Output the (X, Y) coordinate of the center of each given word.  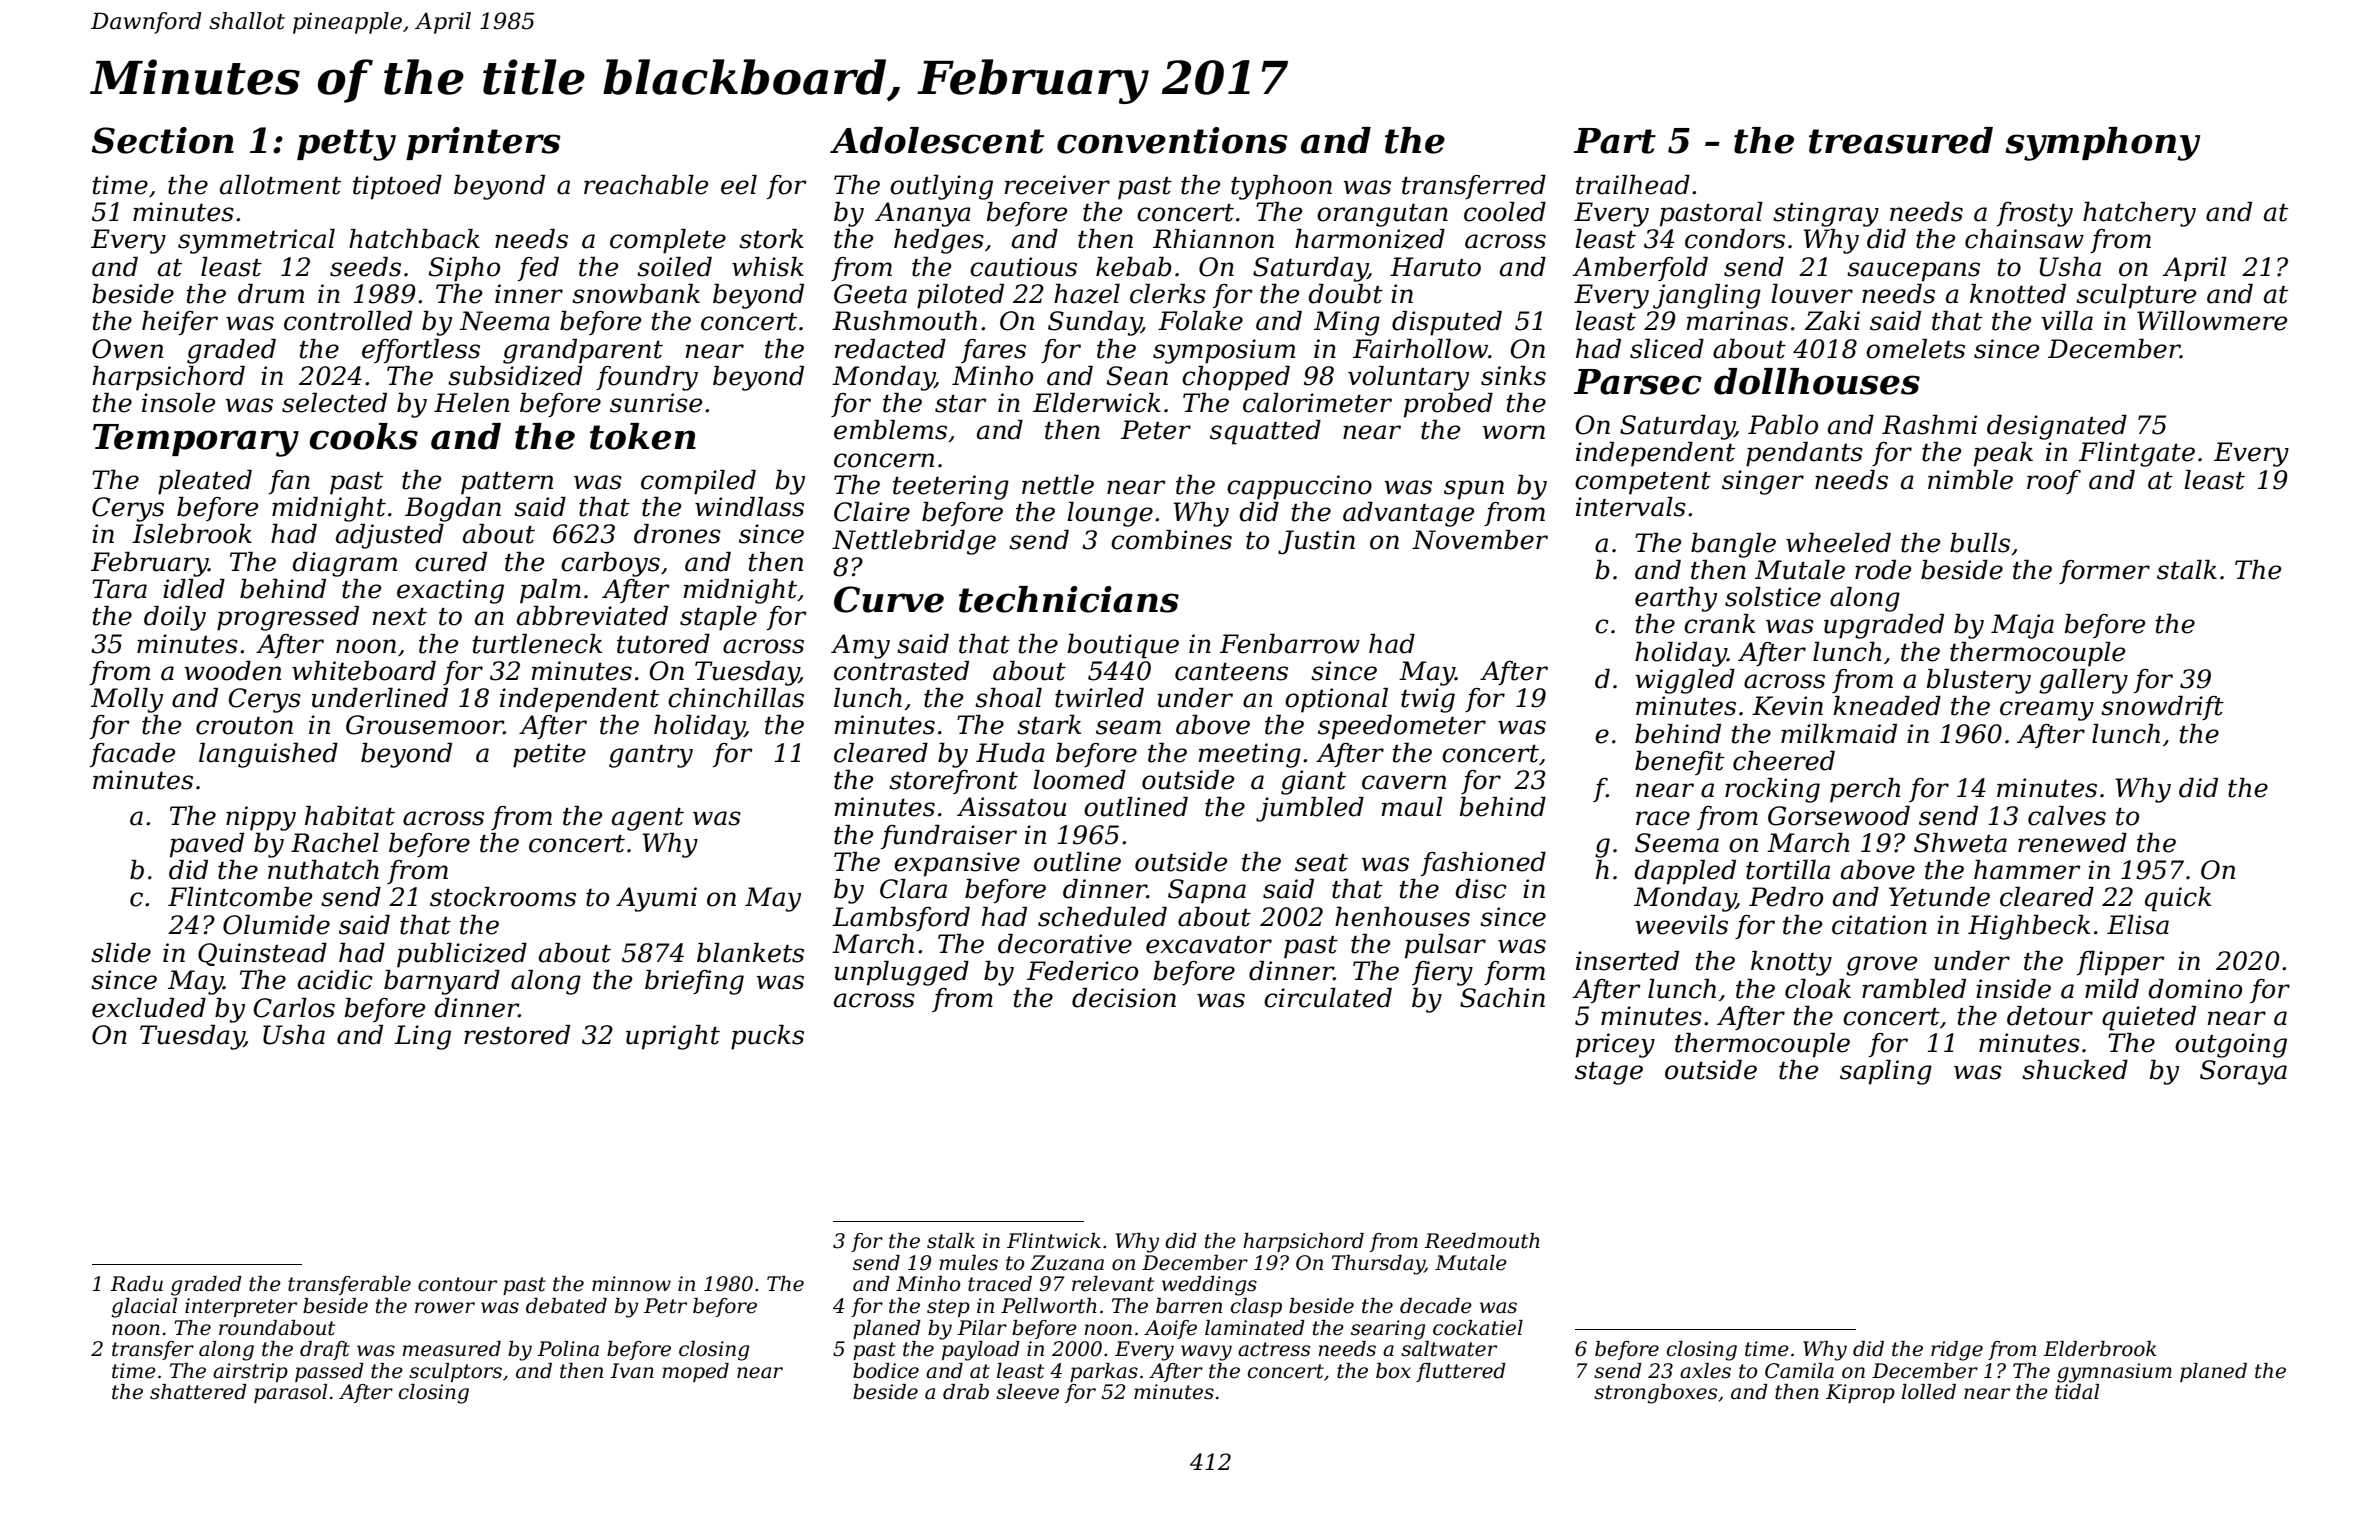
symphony (2102, 144)
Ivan (632, 1371)
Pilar (982, 1328)
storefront (953, 782)
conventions (1172, 140)
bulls (1980, 543)
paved (207, 845)
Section (163, 140)
